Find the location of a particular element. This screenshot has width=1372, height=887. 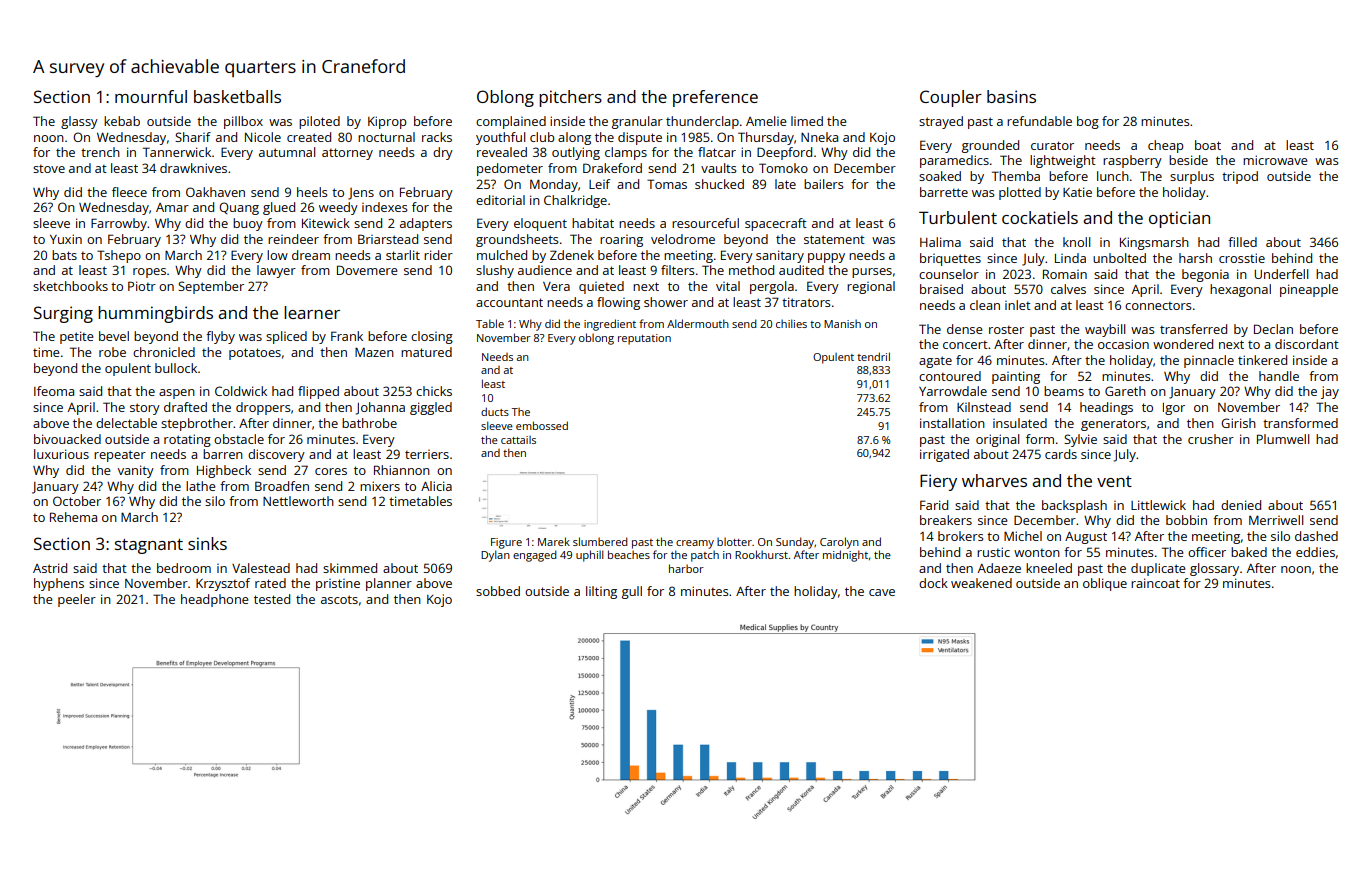

piloted is located at coordinates (319, 122).
